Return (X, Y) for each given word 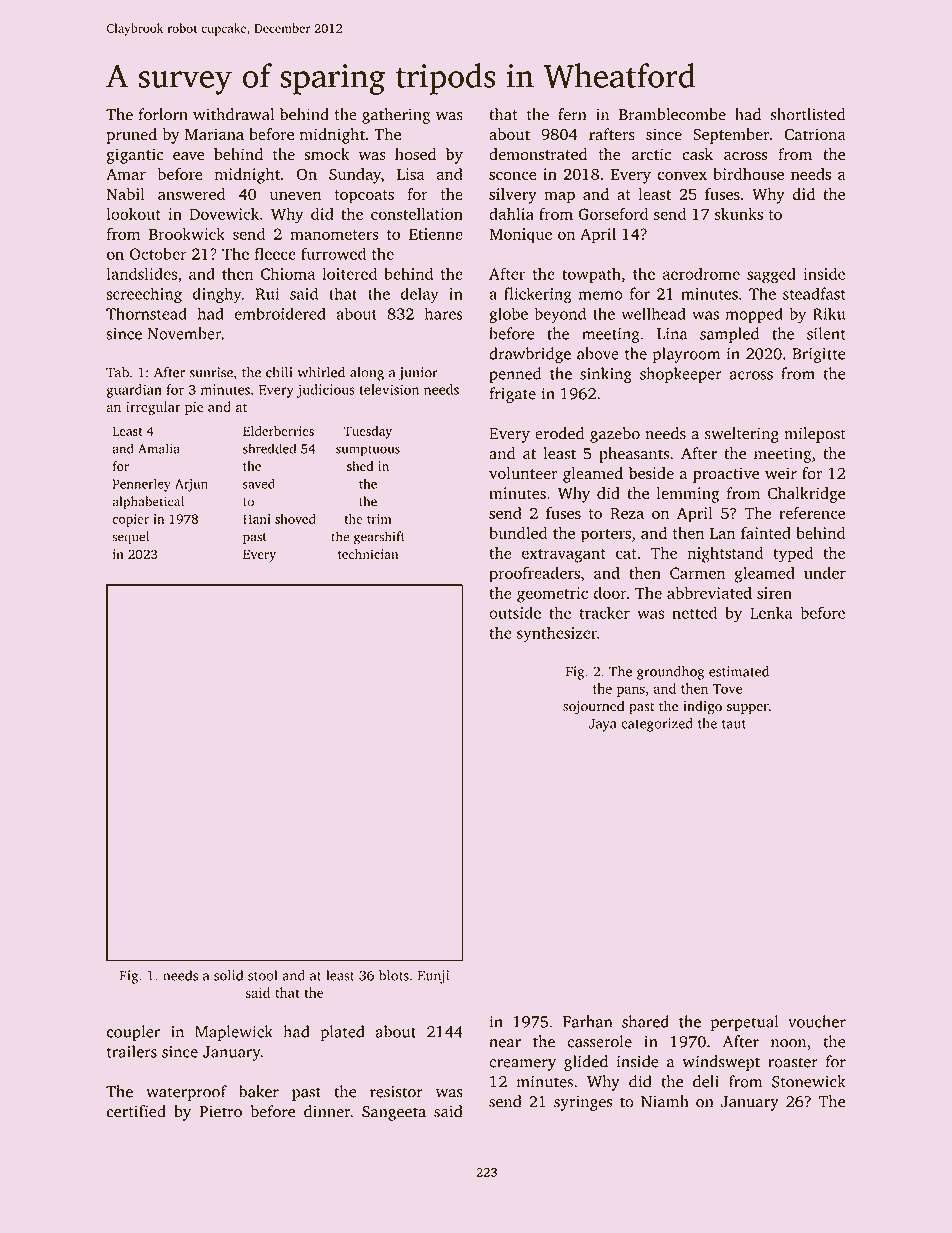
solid (228, 975)
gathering (396, 116)
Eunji (433, 977)
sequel (130, 537)
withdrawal (233, 114)
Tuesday (368, 432)
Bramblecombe (672, 114)
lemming (688, 495)
